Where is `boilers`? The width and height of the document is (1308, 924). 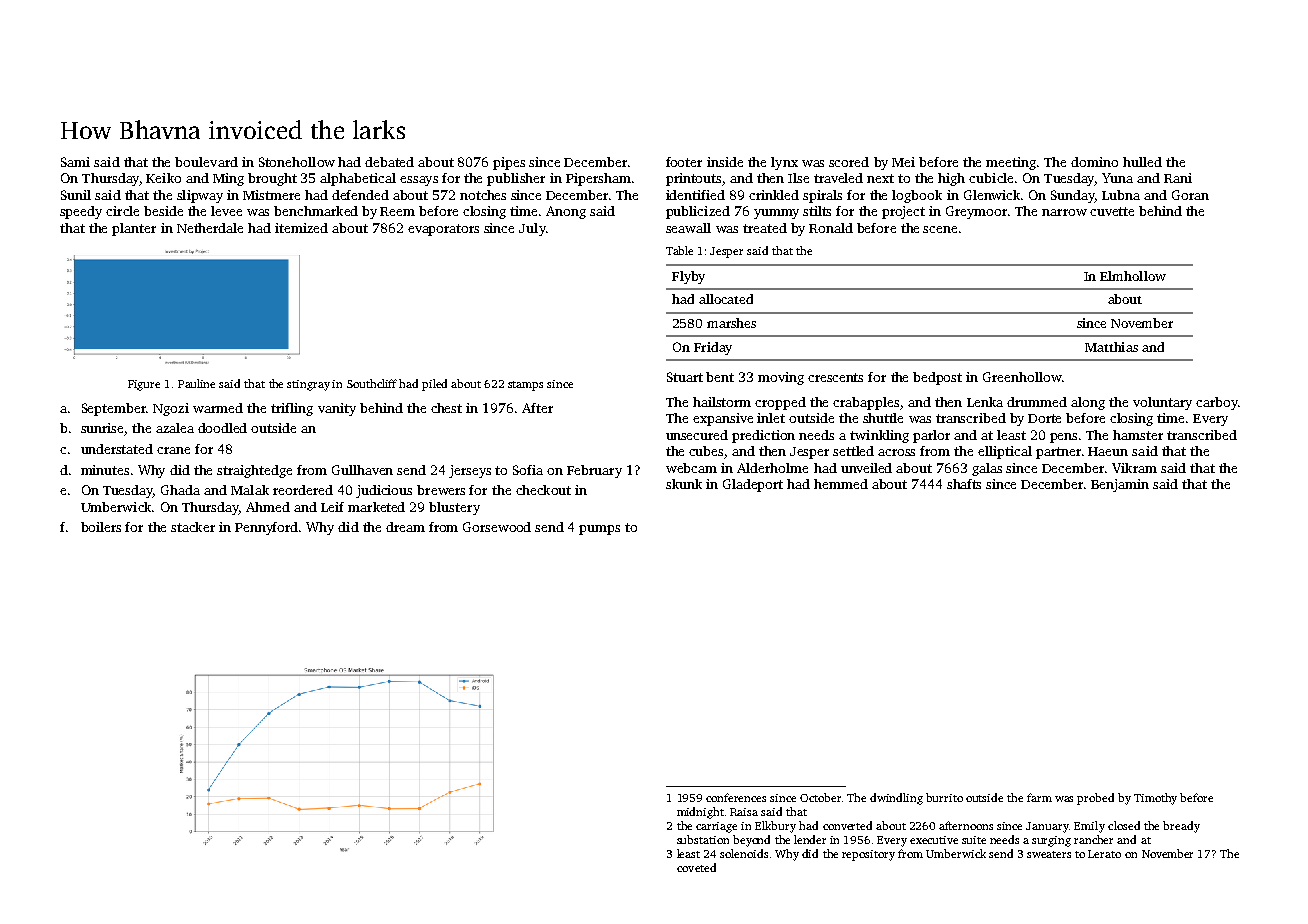 boilers is located at coordinates (101, 527).
